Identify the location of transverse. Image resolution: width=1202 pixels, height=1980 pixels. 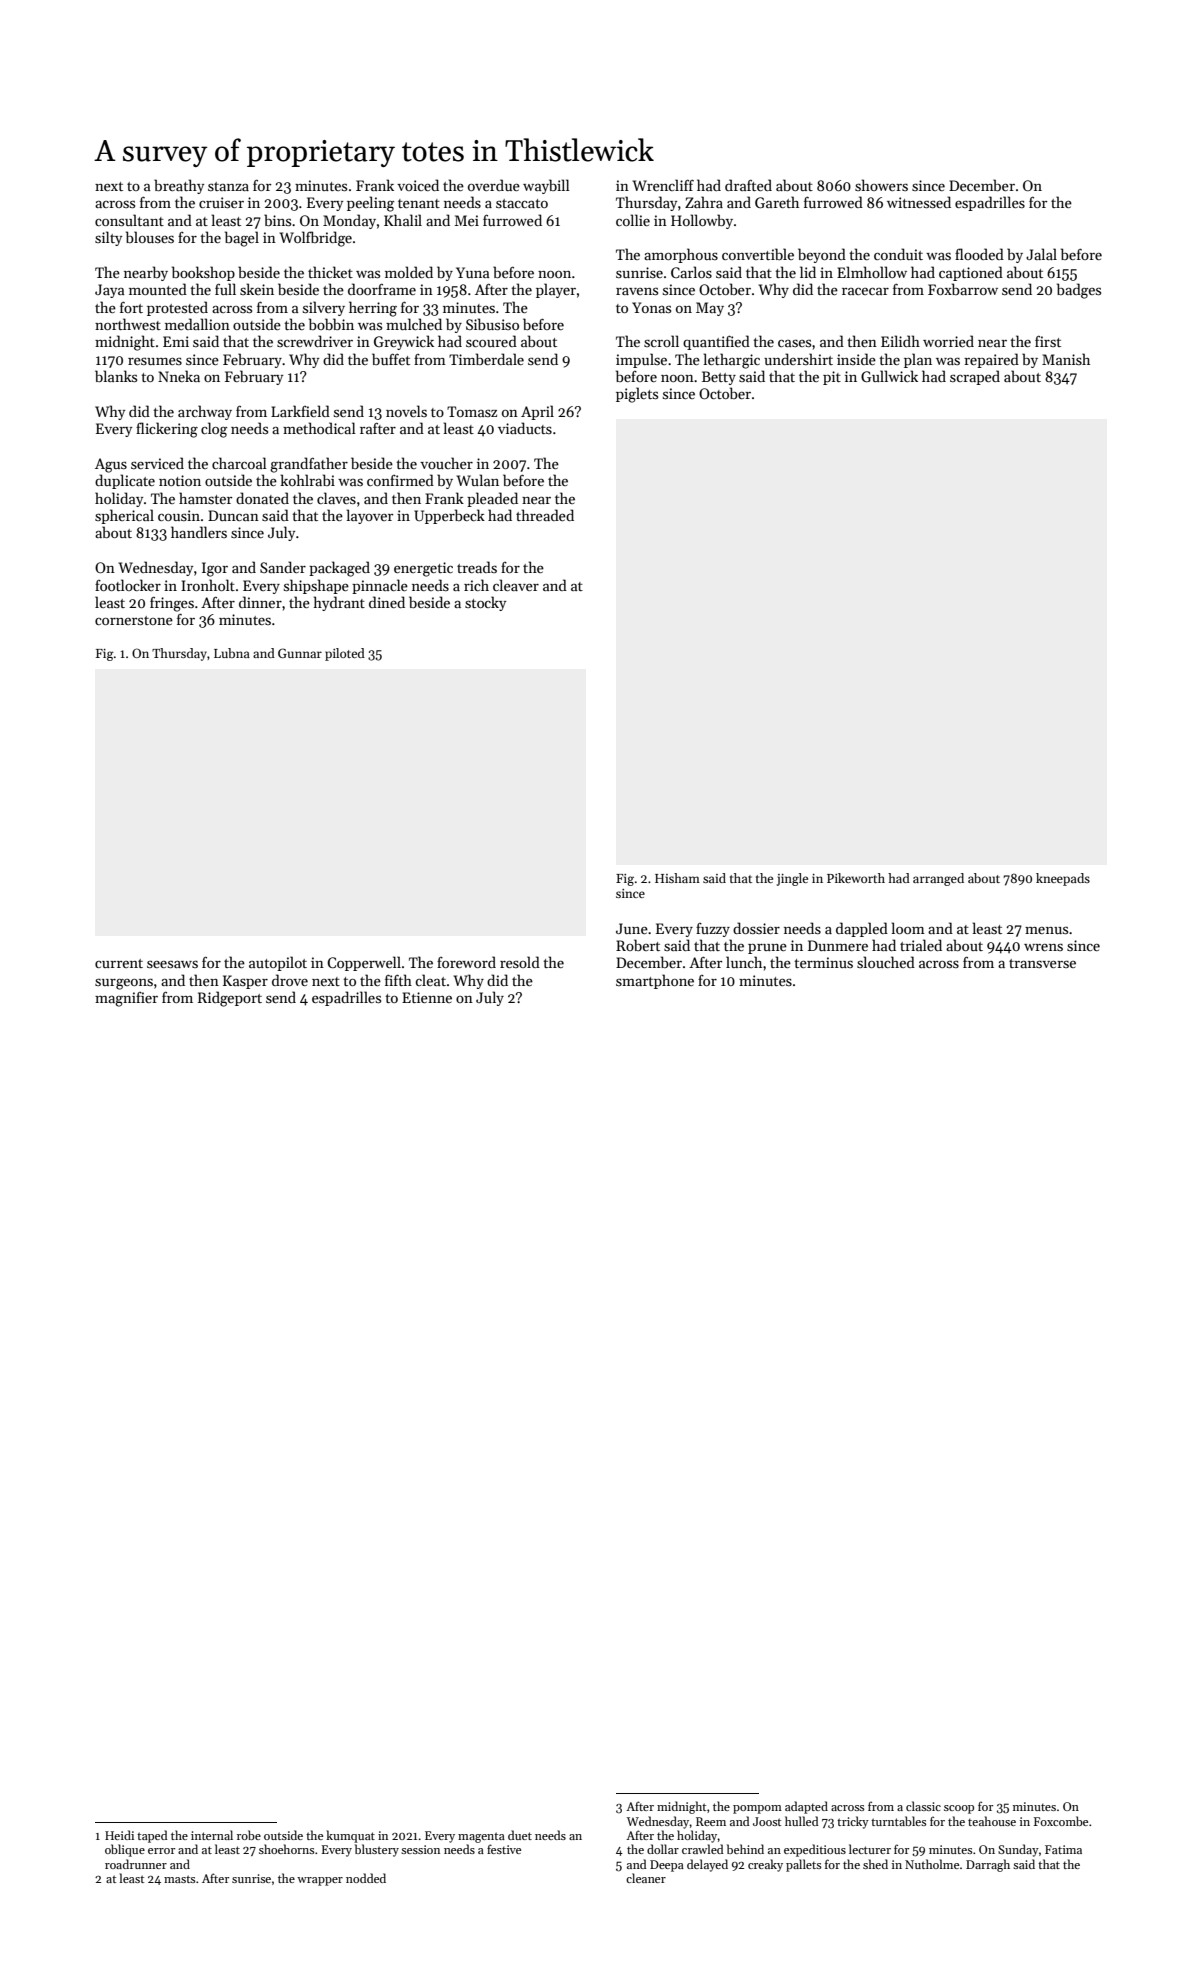
(1042, 963).
